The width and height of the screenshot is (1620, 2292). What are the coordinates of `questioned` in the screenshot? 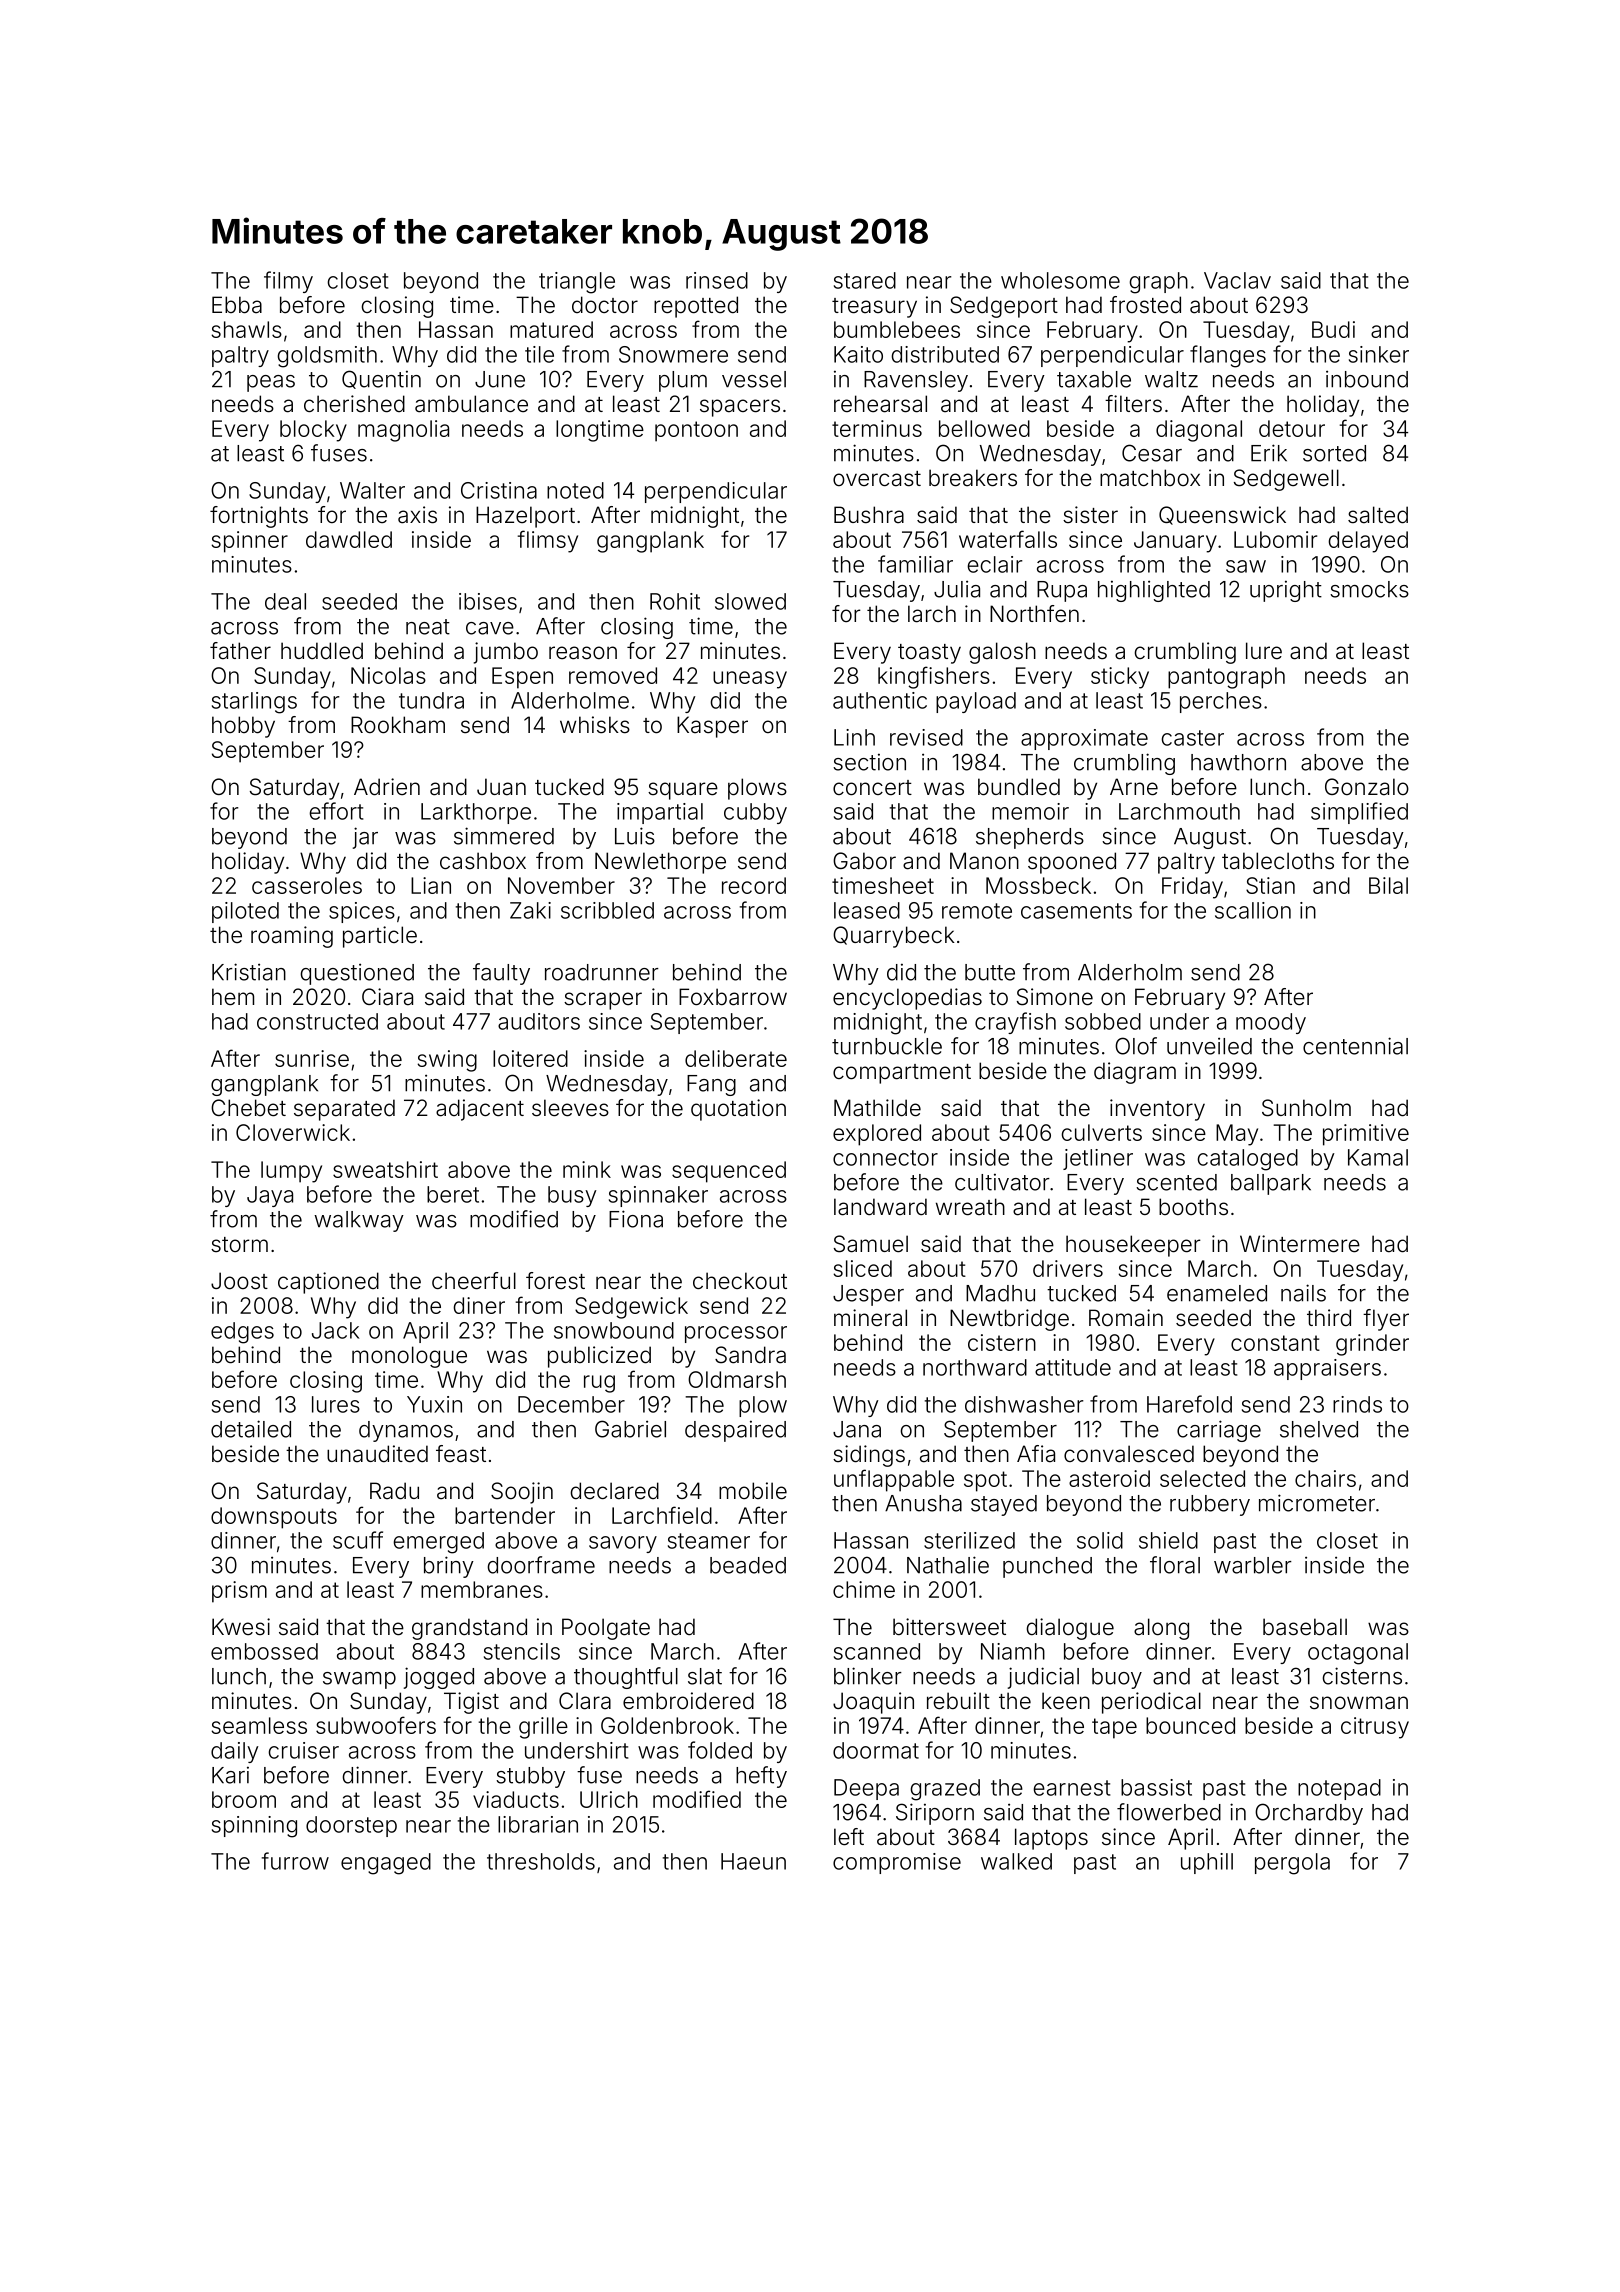 It's located at (357, 974).
